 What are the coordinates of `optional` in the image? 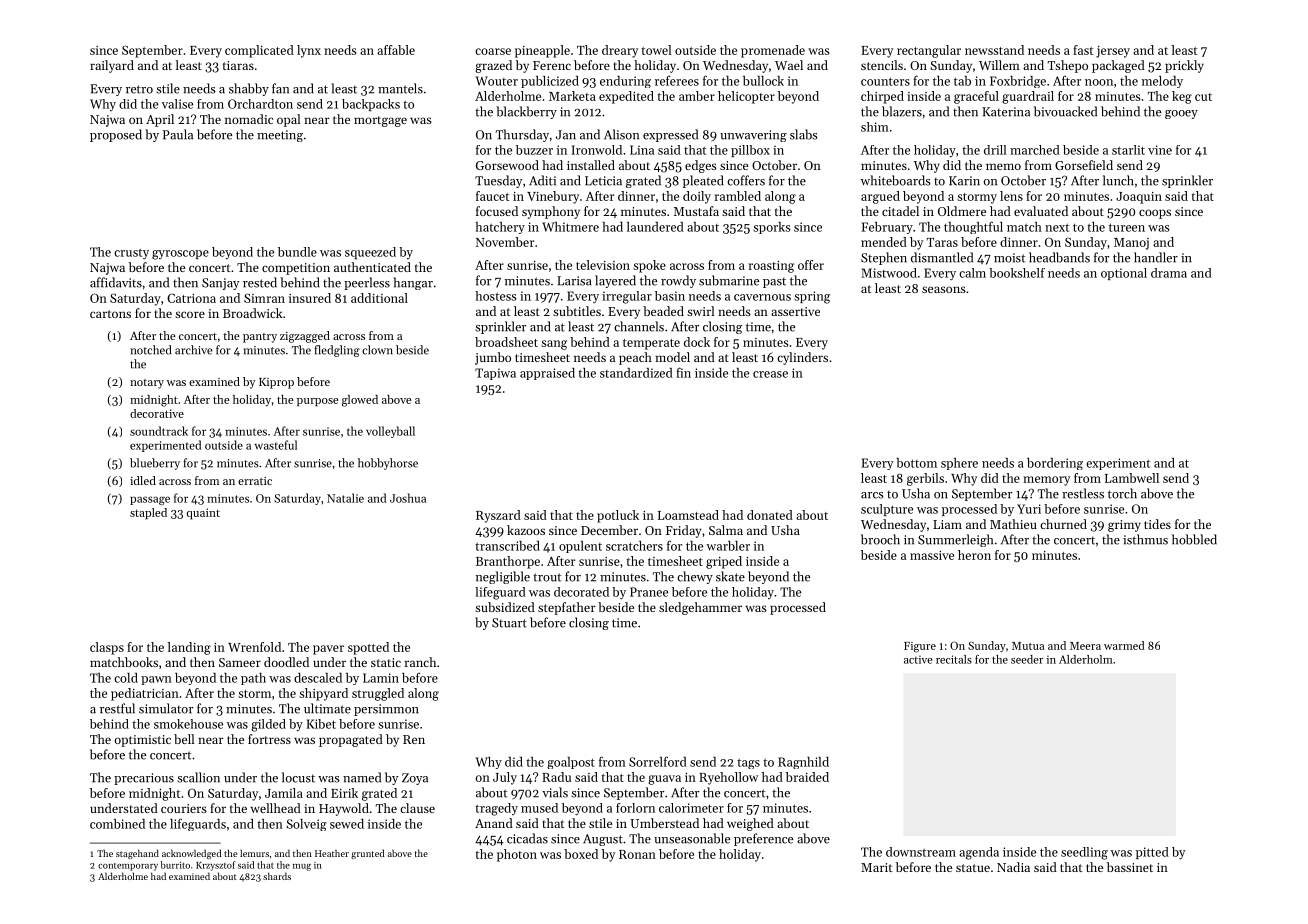 It's located at (1124, 274).
